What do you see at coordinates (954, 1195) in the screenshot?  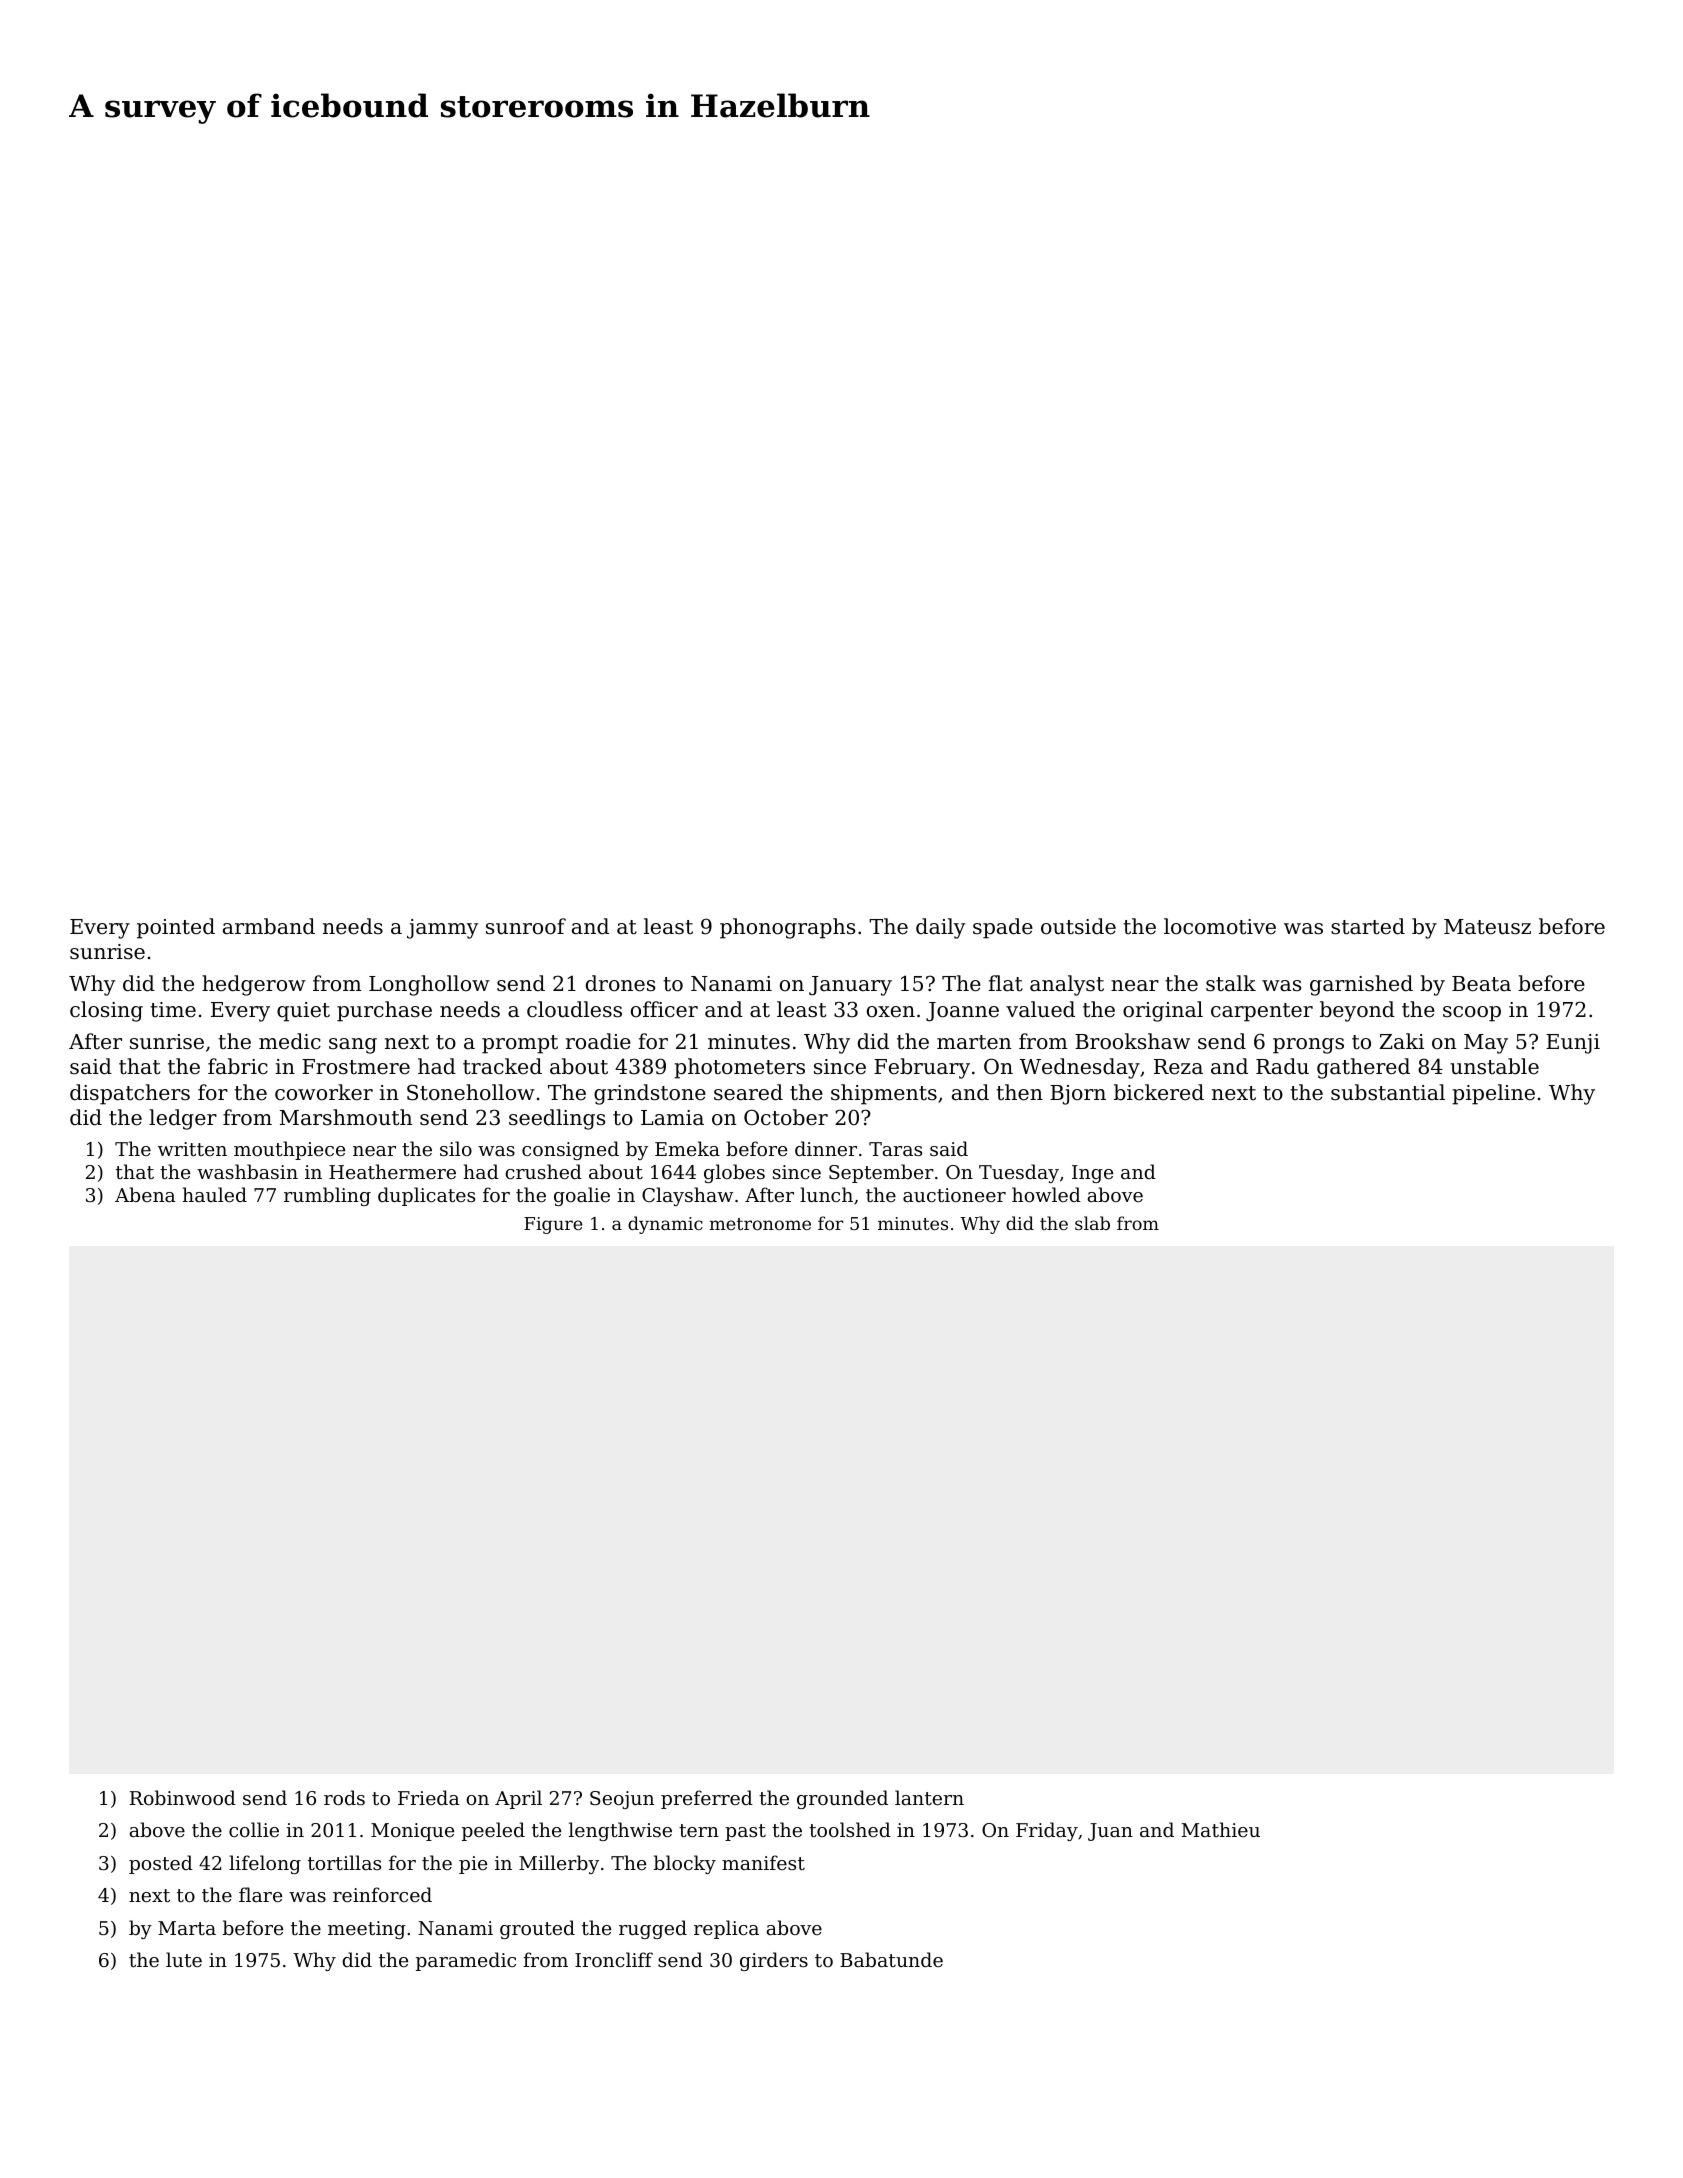 I see `auctioneer` at bounding box center [954, 1195].
